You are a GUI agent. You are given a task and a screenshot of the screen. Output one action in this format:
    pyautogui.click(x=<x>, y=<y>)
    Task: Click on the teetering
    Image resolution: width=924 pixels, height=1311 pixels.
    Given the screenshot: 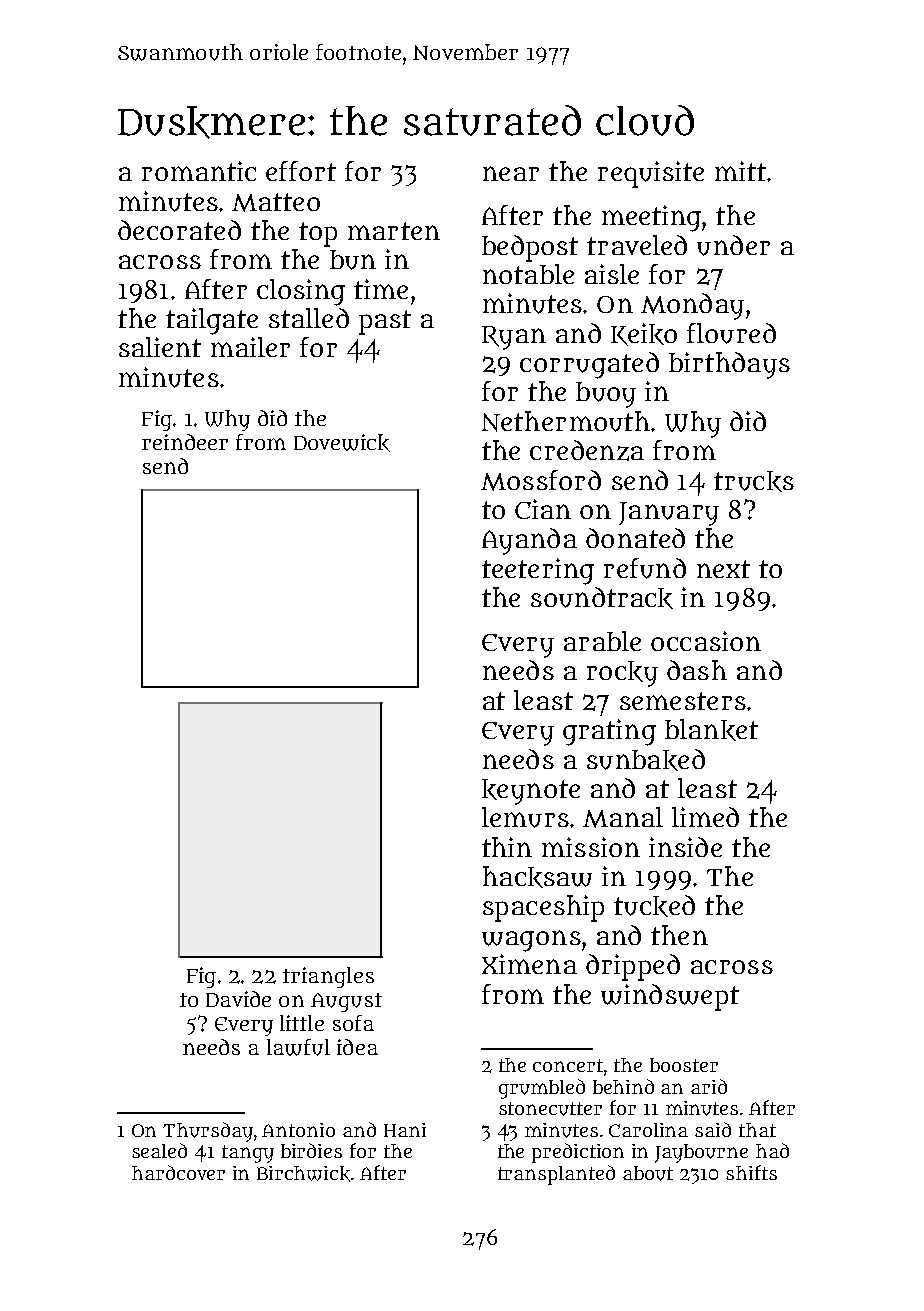 What is the action you would take?
    pyautogui.click(x=538, y=571)
